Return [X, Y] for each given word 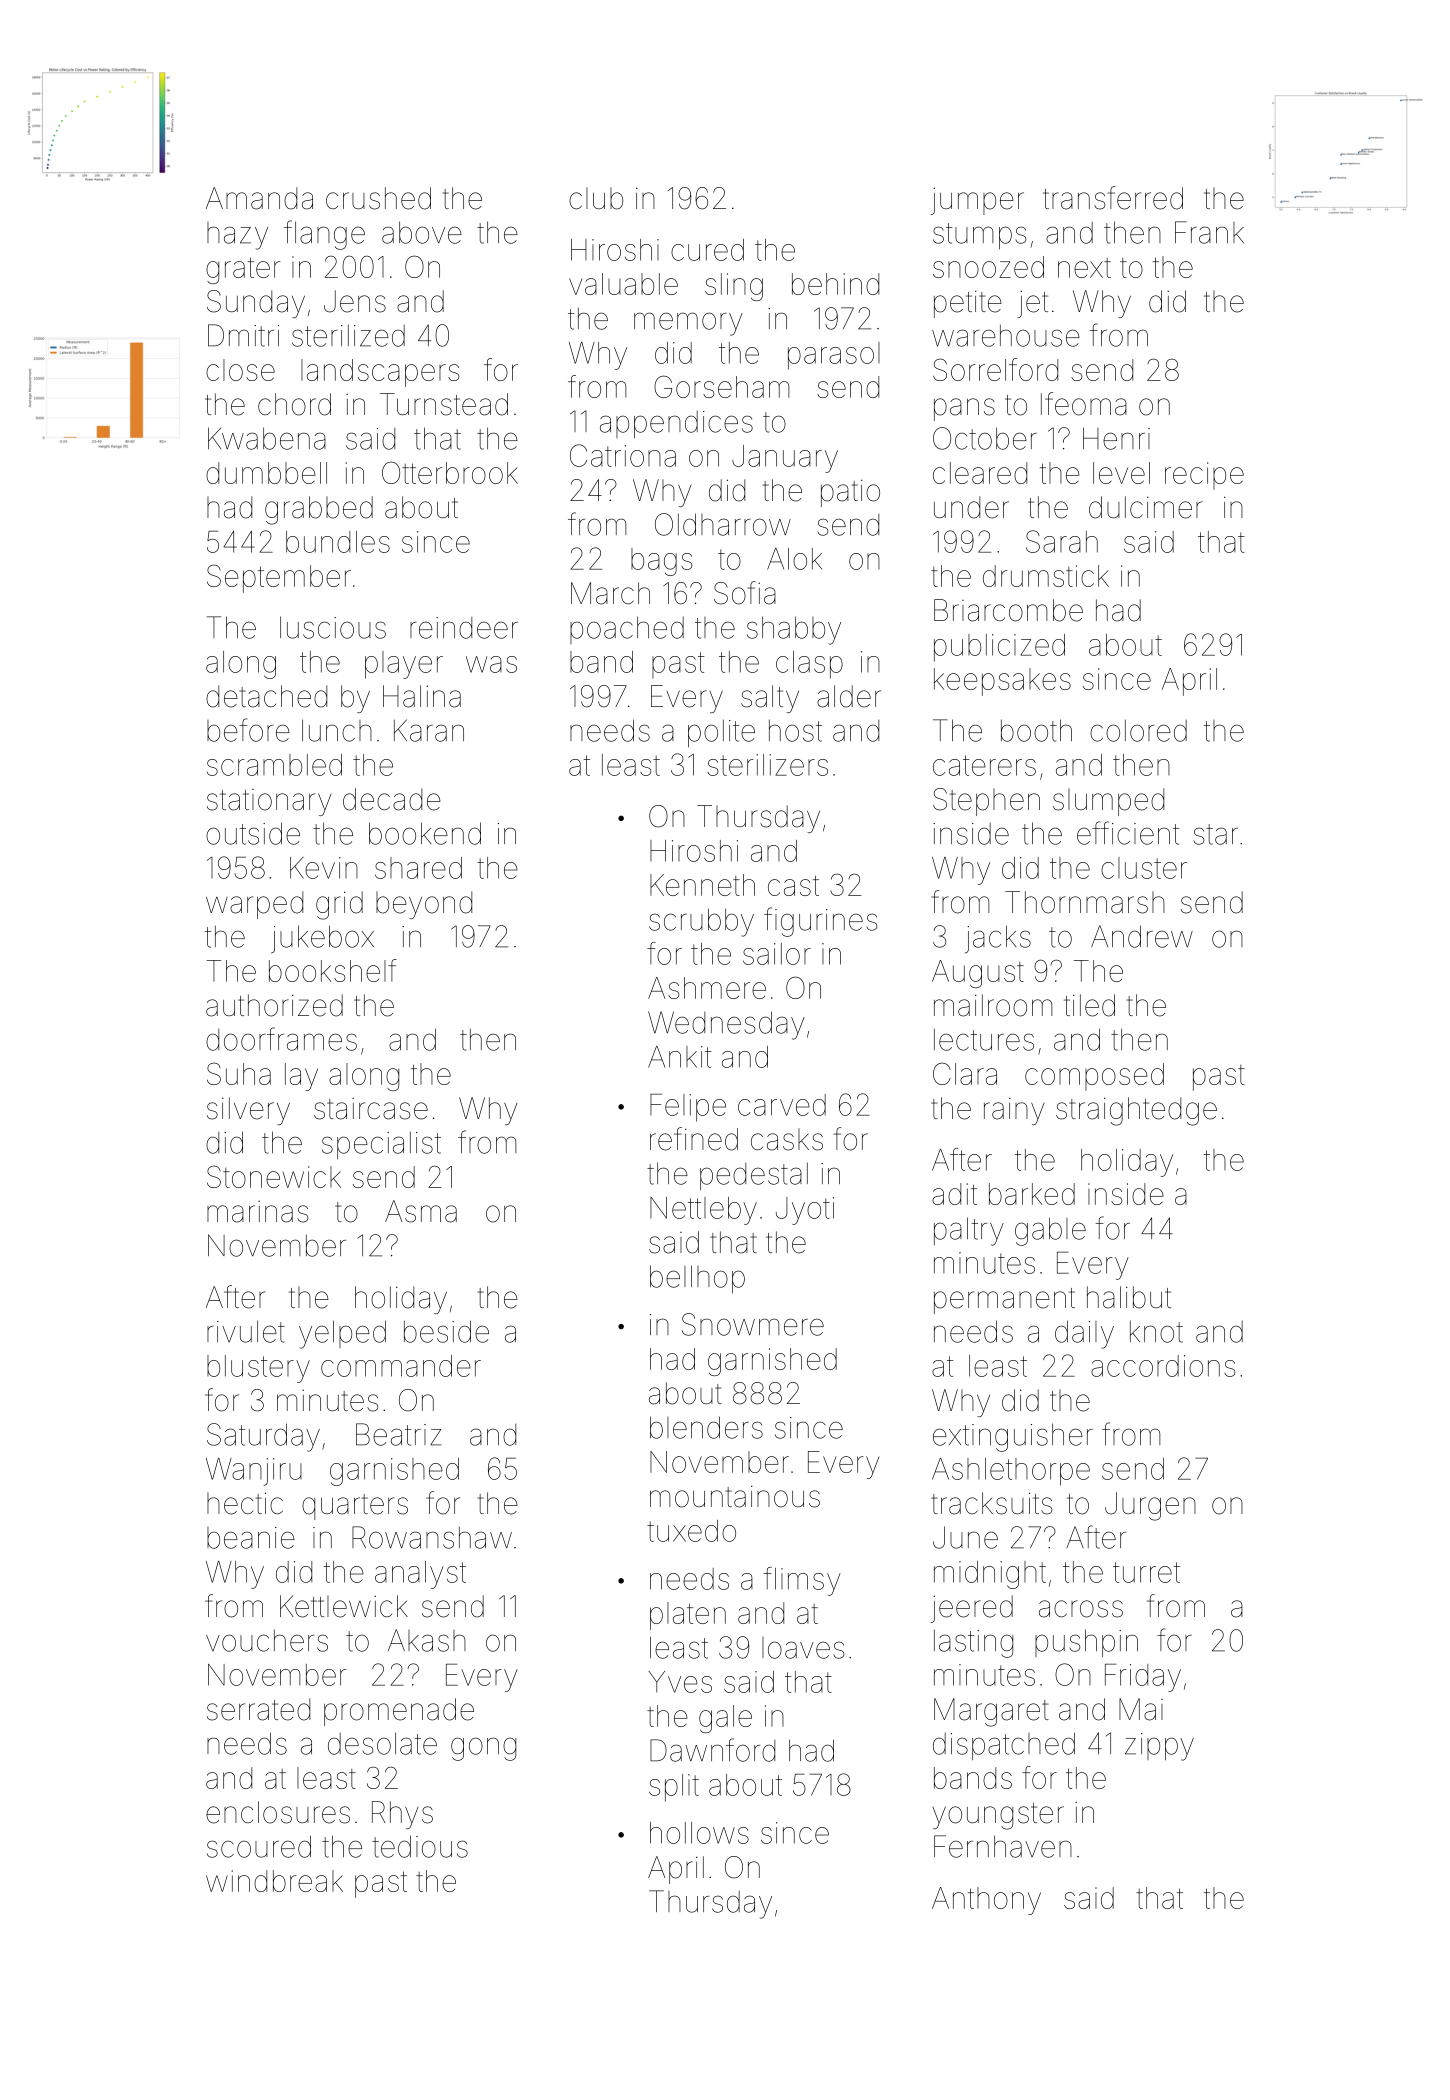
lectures [984, 1039]
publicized [999, 648]
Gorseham [721, 386]
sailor [777, 954]
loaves [803, 1648]
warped [254, 905]
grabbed [319, 510]
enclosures [278, 1812]
